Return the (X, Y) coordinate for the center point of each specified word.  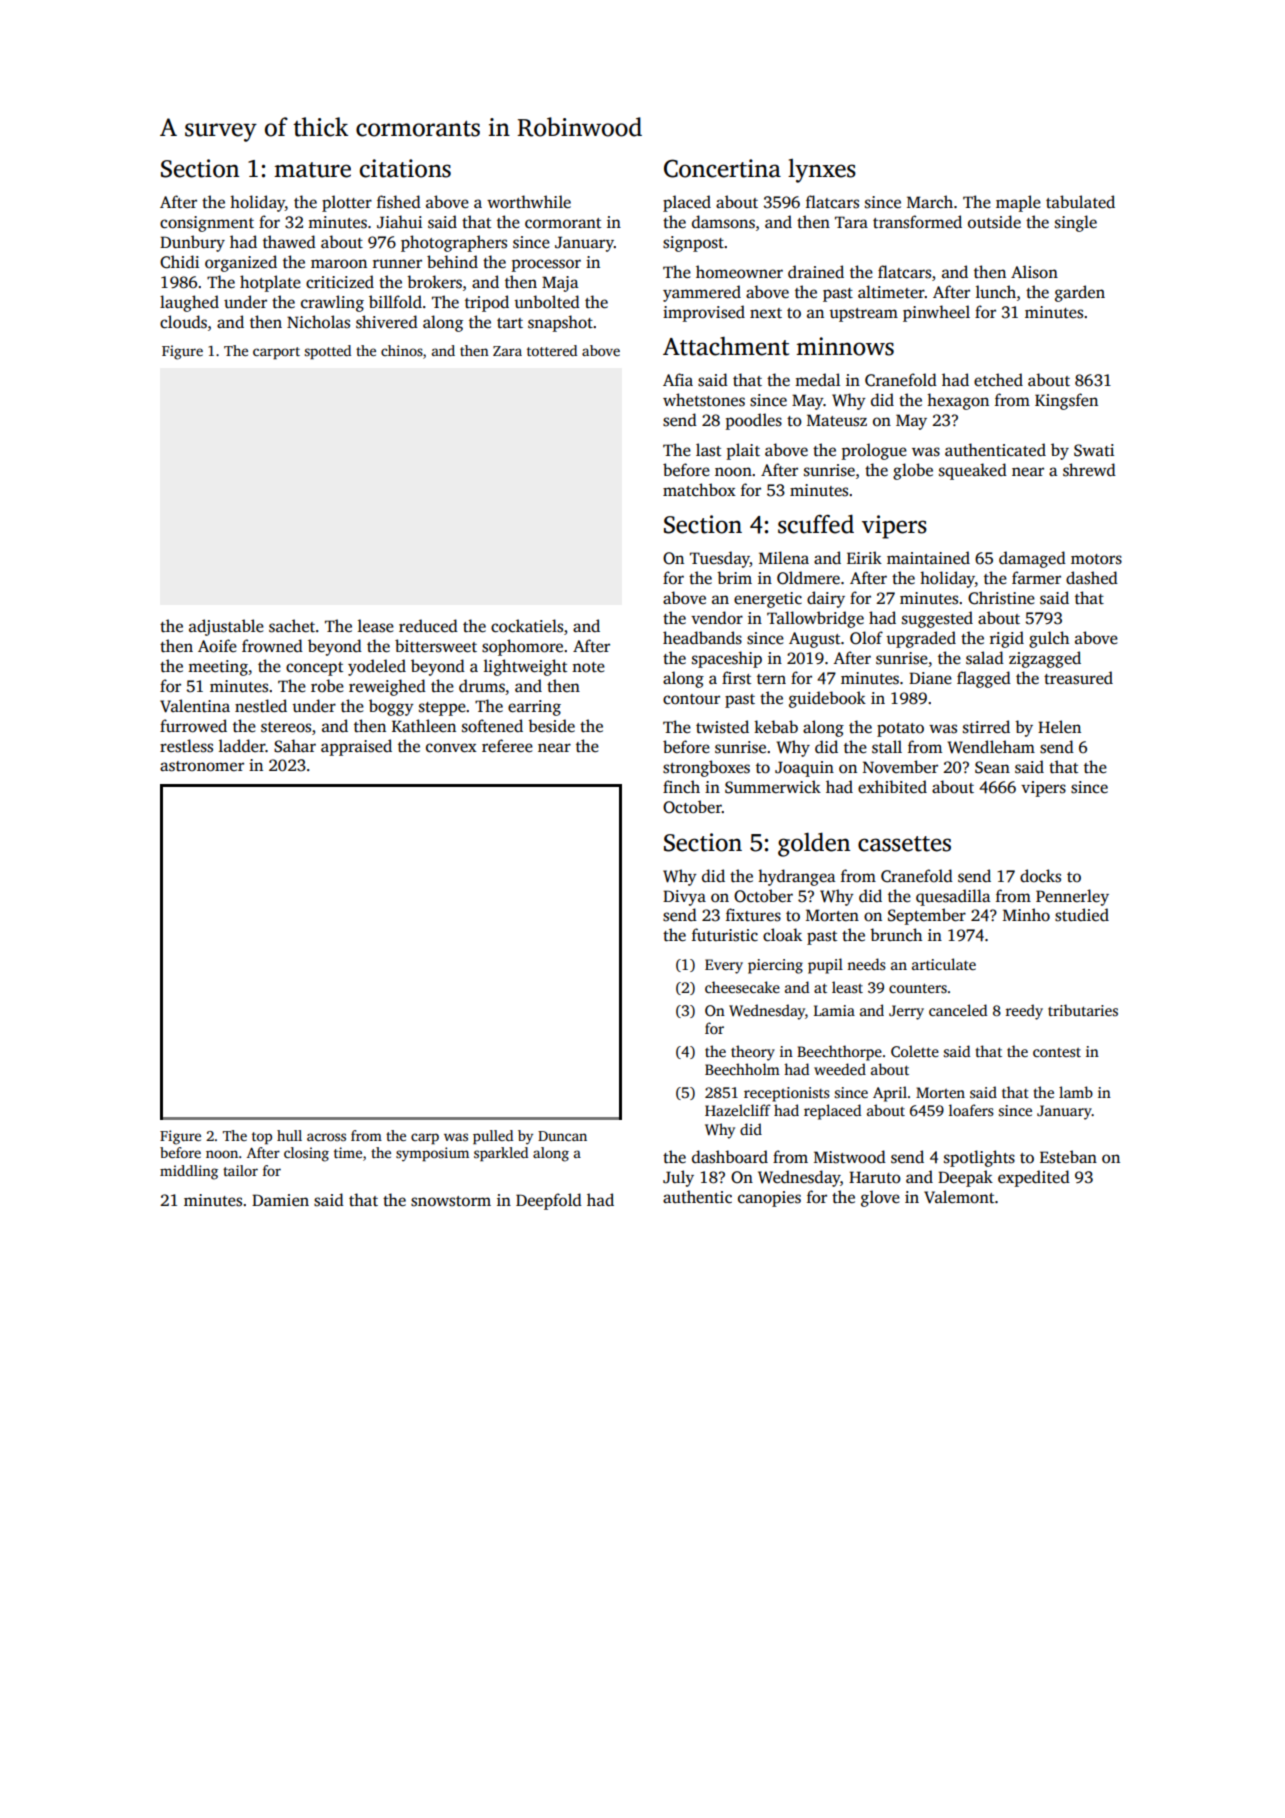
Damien (280, 1200)
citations (405, 168)
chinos (402, 350)
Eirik (864, 557)
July (678, 1178)
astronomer (202, 766)
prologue (874, 451)
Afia (678, 379)
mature (312, 170)
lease (376, 626)
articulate (944, 964)
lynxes (822, 171)
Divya (684, 898)
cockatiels (527, 626)
